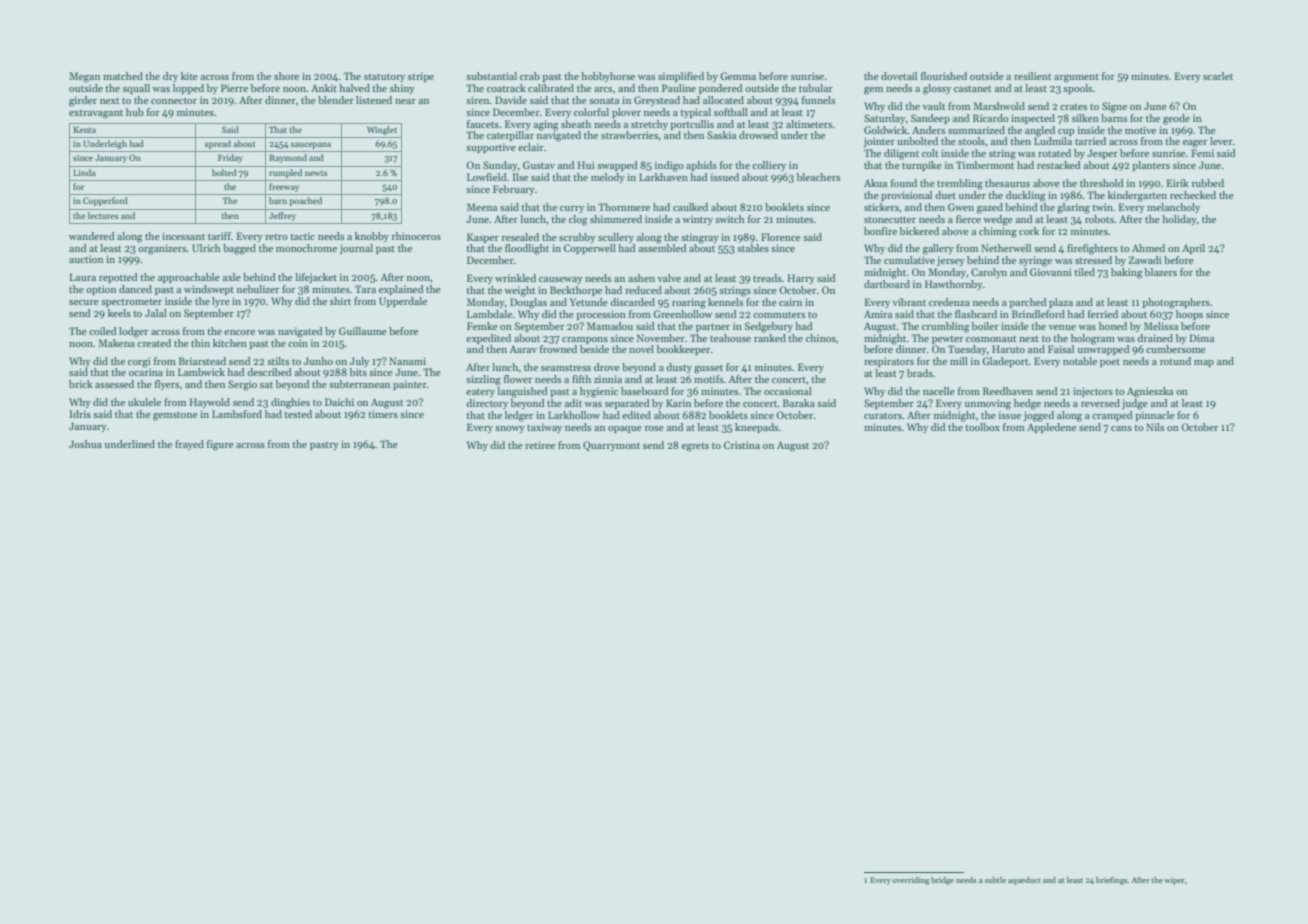  I want to click on figure, so click(220, 445).
